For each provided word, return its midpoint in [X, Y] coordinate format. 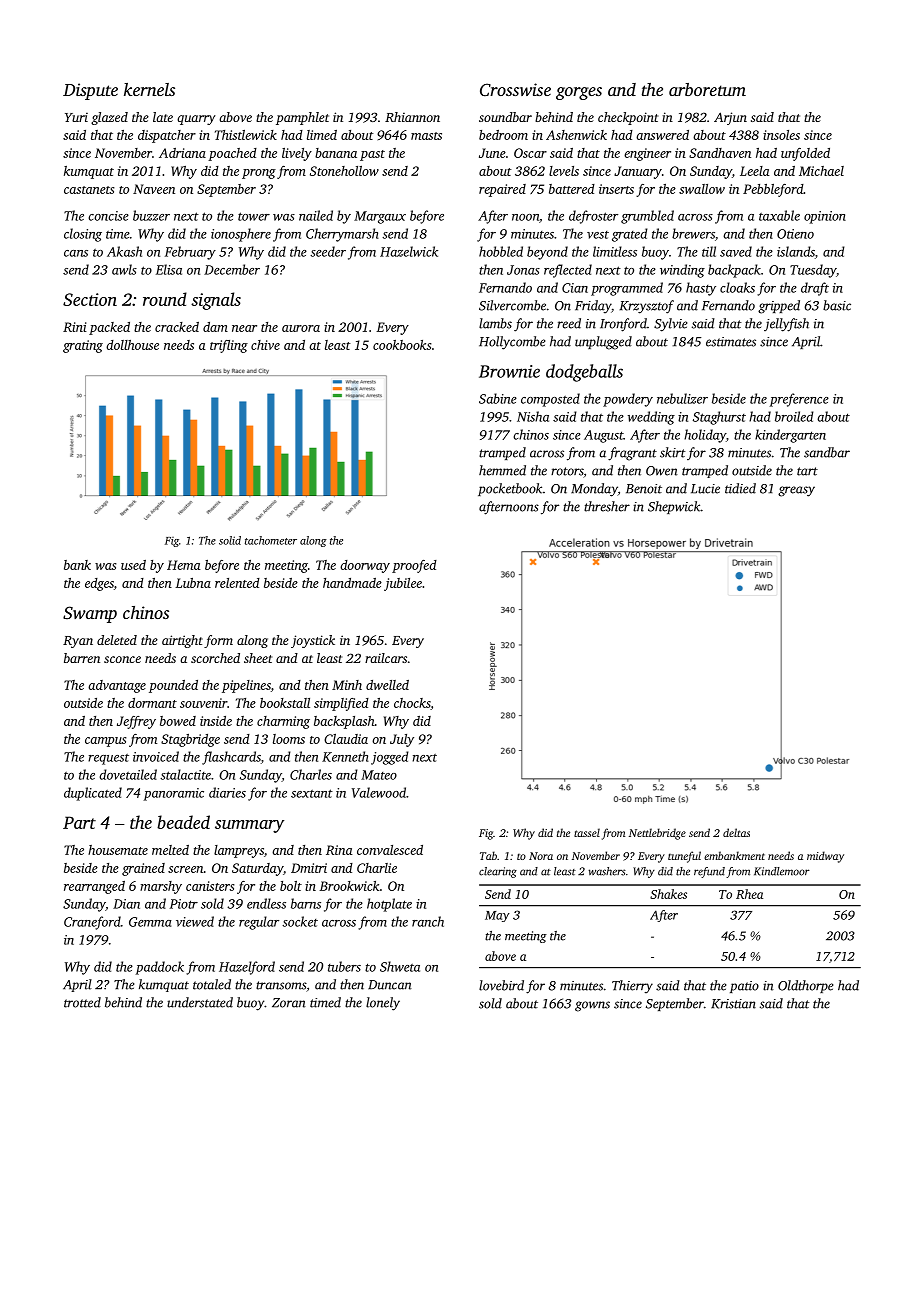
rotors [567, 472]
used [133, 565]
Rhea [749, 894]
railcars [386, 658]
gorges [579, 93]
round [165, 299]
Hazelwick [409, 251]
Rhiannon [412, 117]
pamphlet [302, 118]
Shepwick [674, 507]
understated [200, 1002]
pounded [173, 686]
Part [79, 822]
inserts [616, 189]
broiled [794, 416]
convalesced [390, 850]
